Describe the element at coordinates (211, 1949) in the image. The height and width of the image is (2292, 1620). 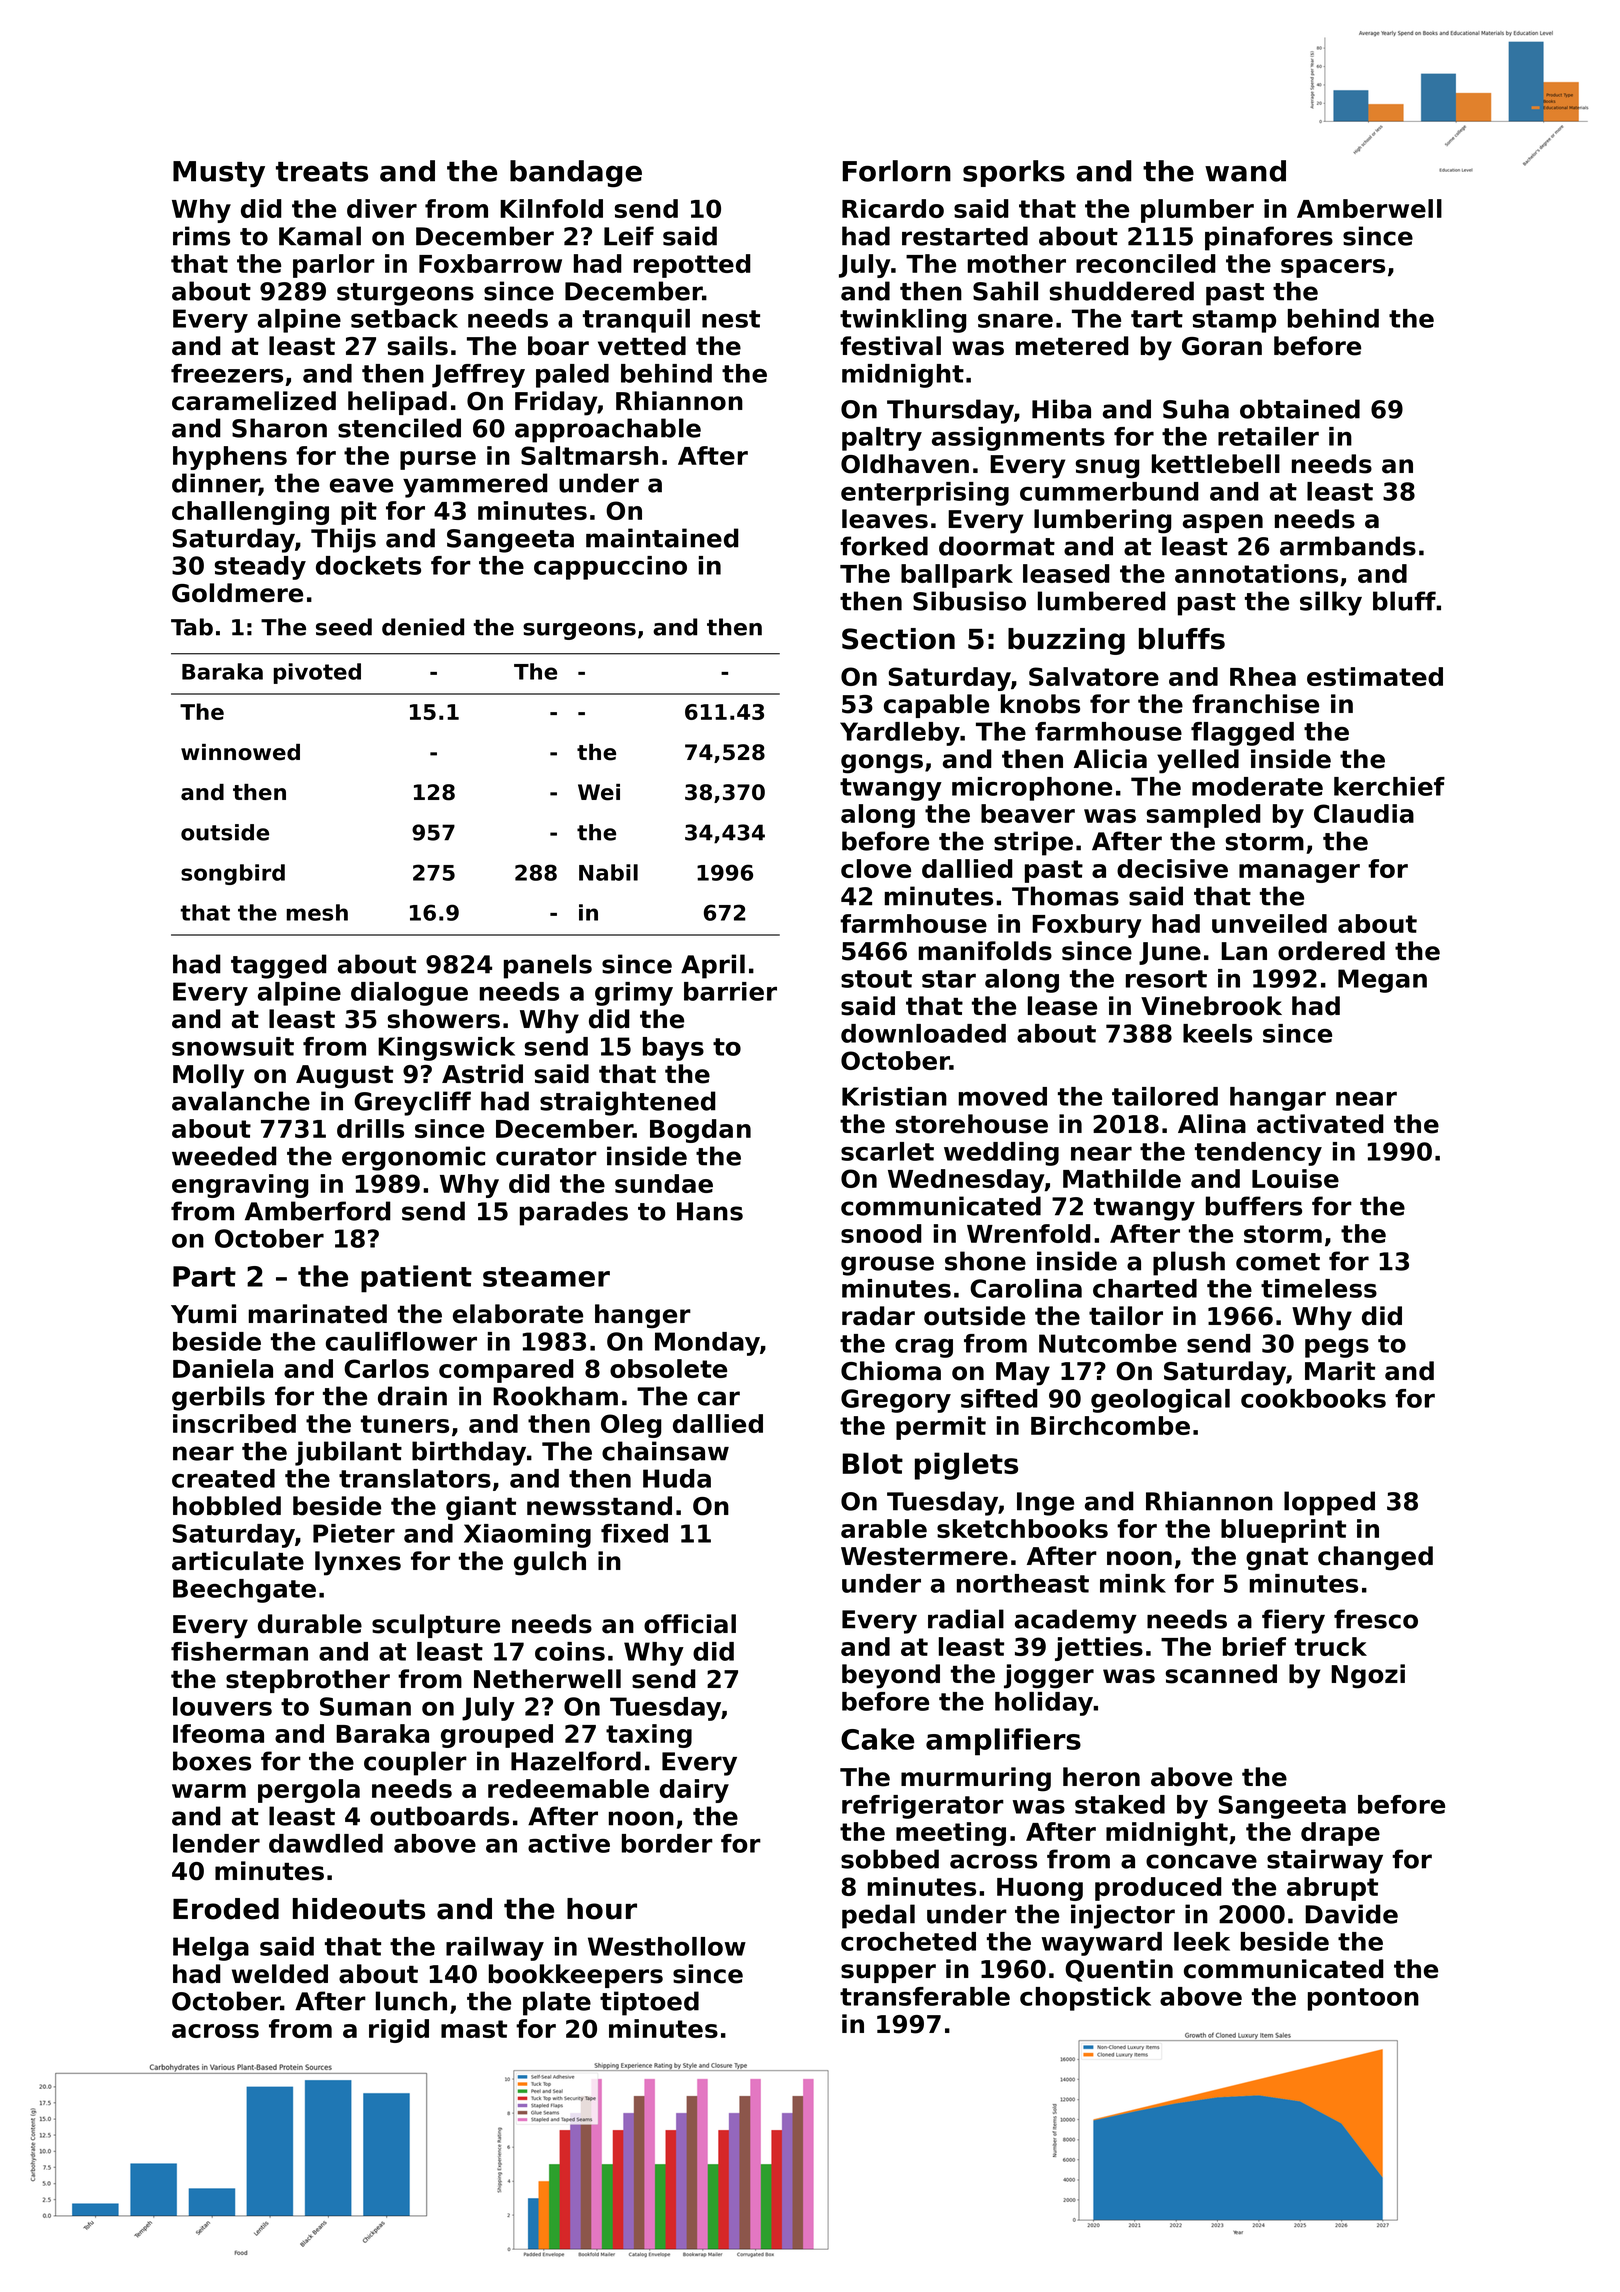
I see `Helga` at that location.
